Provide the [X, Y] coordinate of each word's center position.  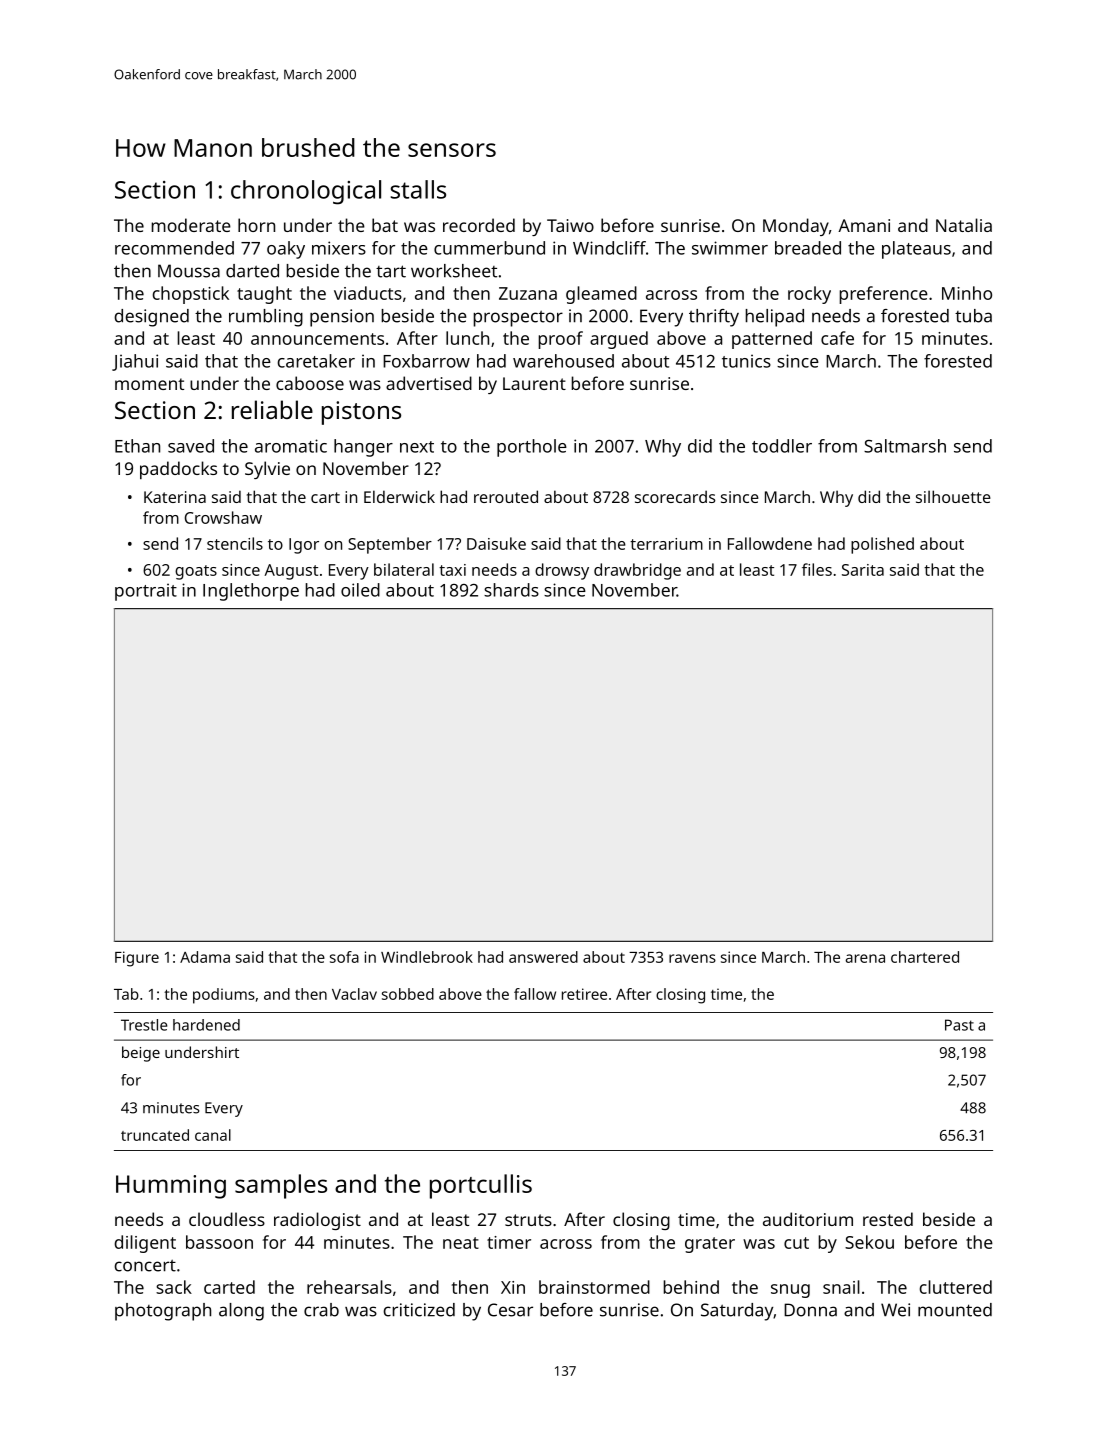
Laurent [534, 383]
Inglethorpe [251, 592]
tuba [973, 316]
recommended [174, 248]
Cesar [510, 1310]
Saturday [737, 1312]
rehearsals [349, 1287]
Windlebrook [427, 957]
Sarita [863, 570]
